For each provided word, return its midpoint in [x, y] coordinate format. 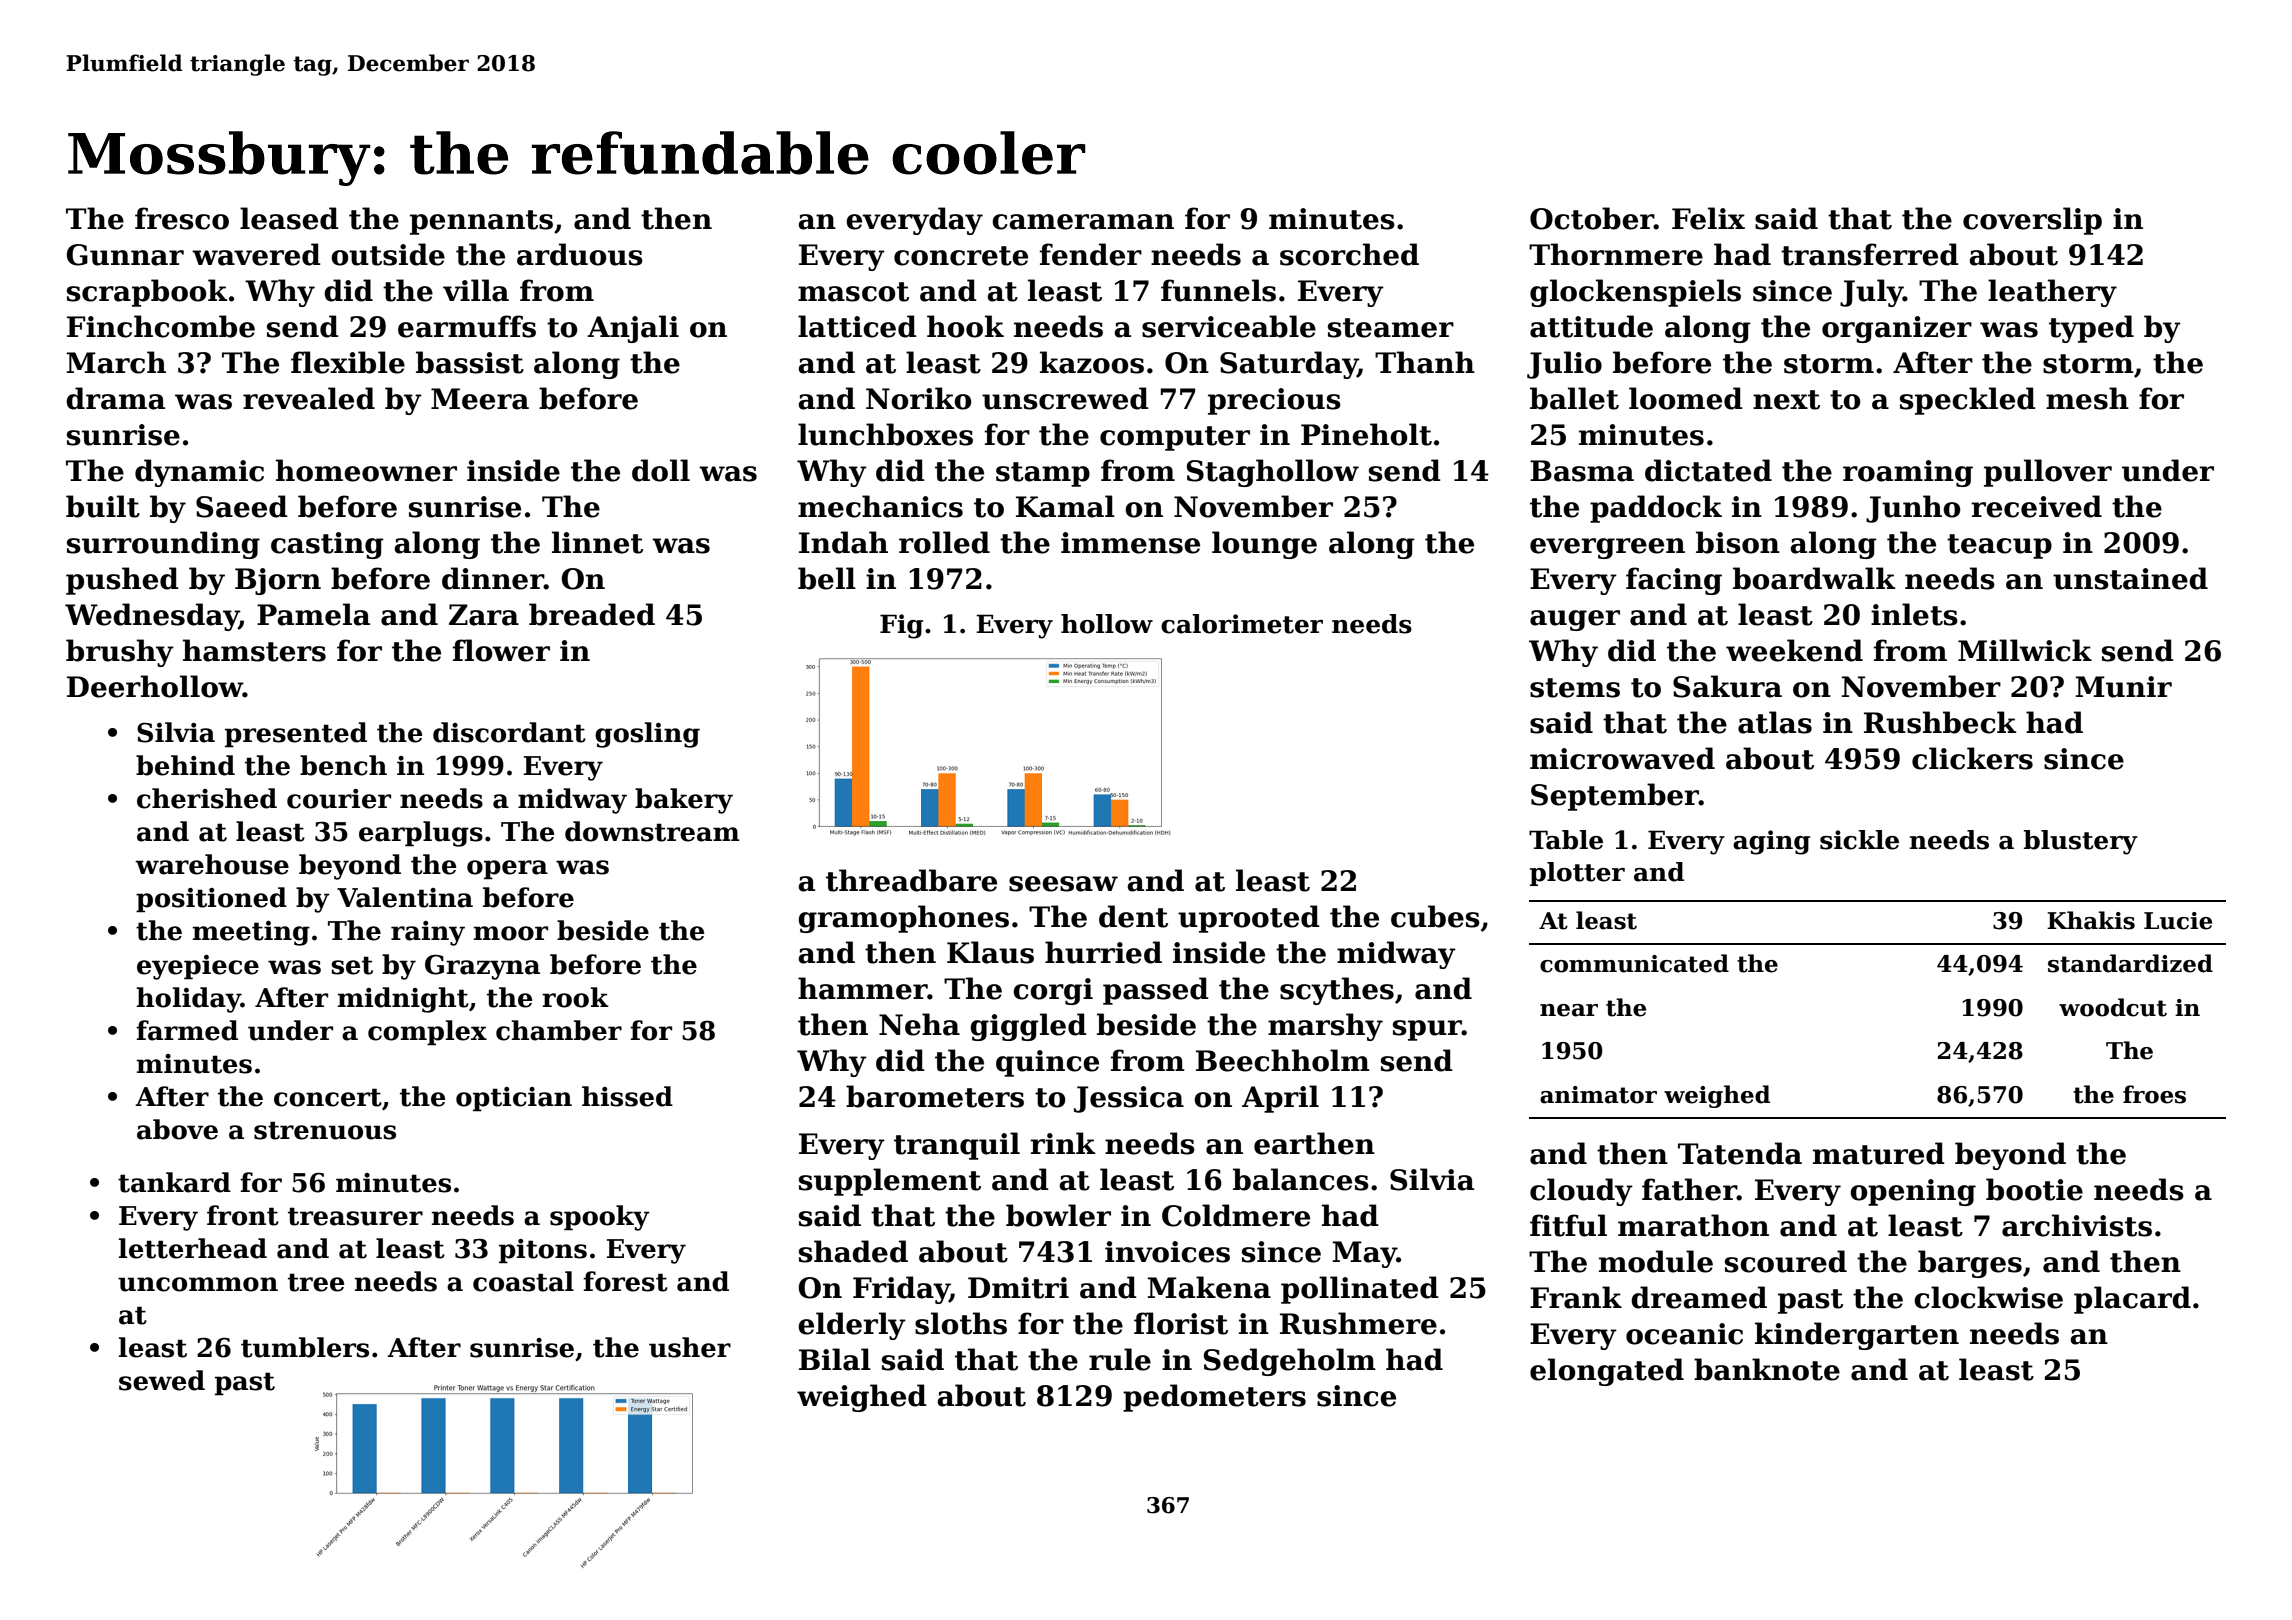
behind [185, 765]
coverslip [2032, 221]
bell [827, 578]
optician [514, 1099]
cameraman [1083, 222]
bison [1738, 542]
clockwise [1988, 1297]
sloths [961, 1323]
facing [1674, 581]
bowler [1058, 1215]
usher [690, 1347]
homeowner [366, 470]
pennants [481, 222]
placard [2132, 1300]
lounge [1264, 545]
